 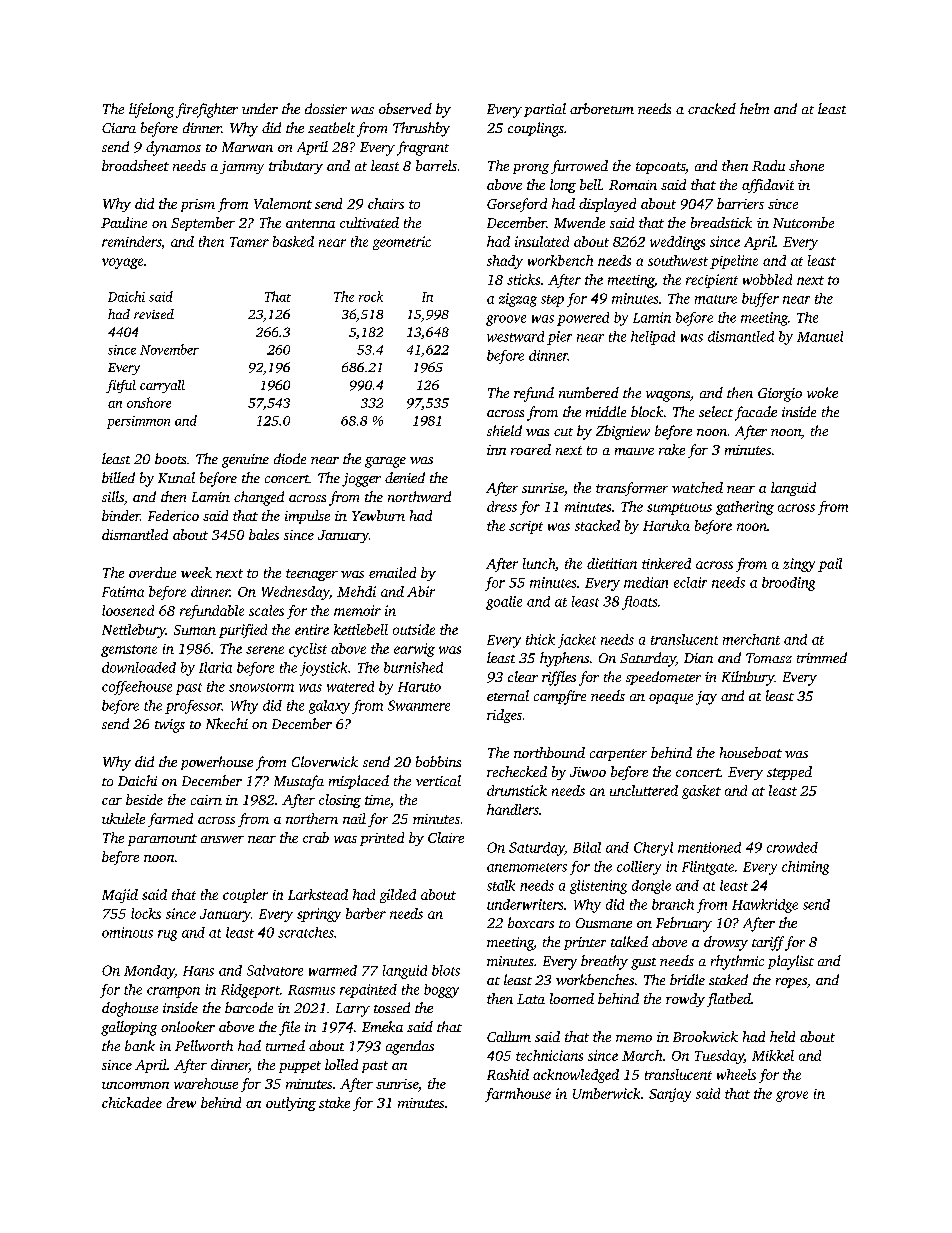 What do you see at coordinates (398, 896) in the screenshot?
I see `gilded` at bounding box center [398, 896].
